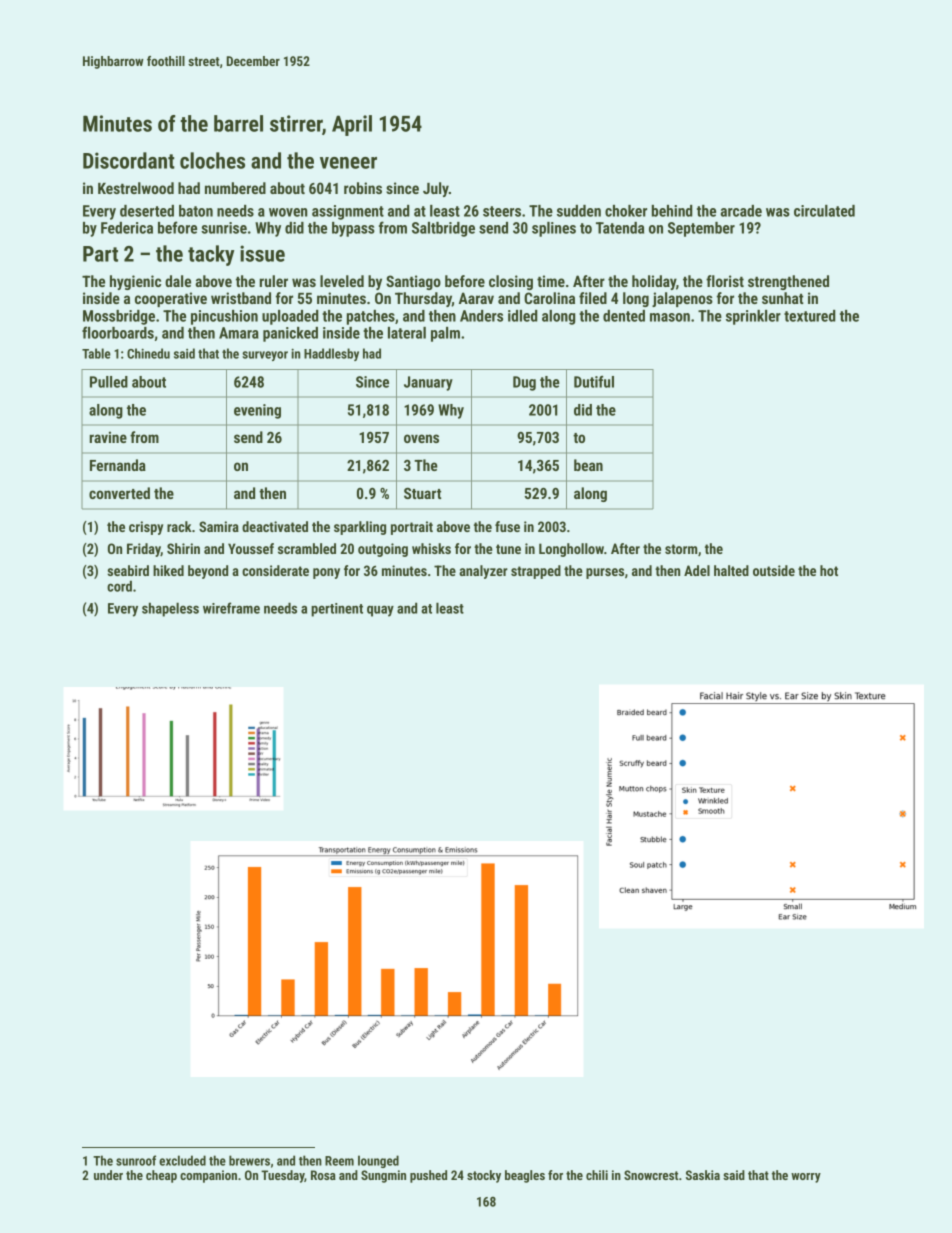 The height and width of the document is (1233, 952). Describe the element at coordinates (170, 609) in the document. I see `shapeless` at that location.
